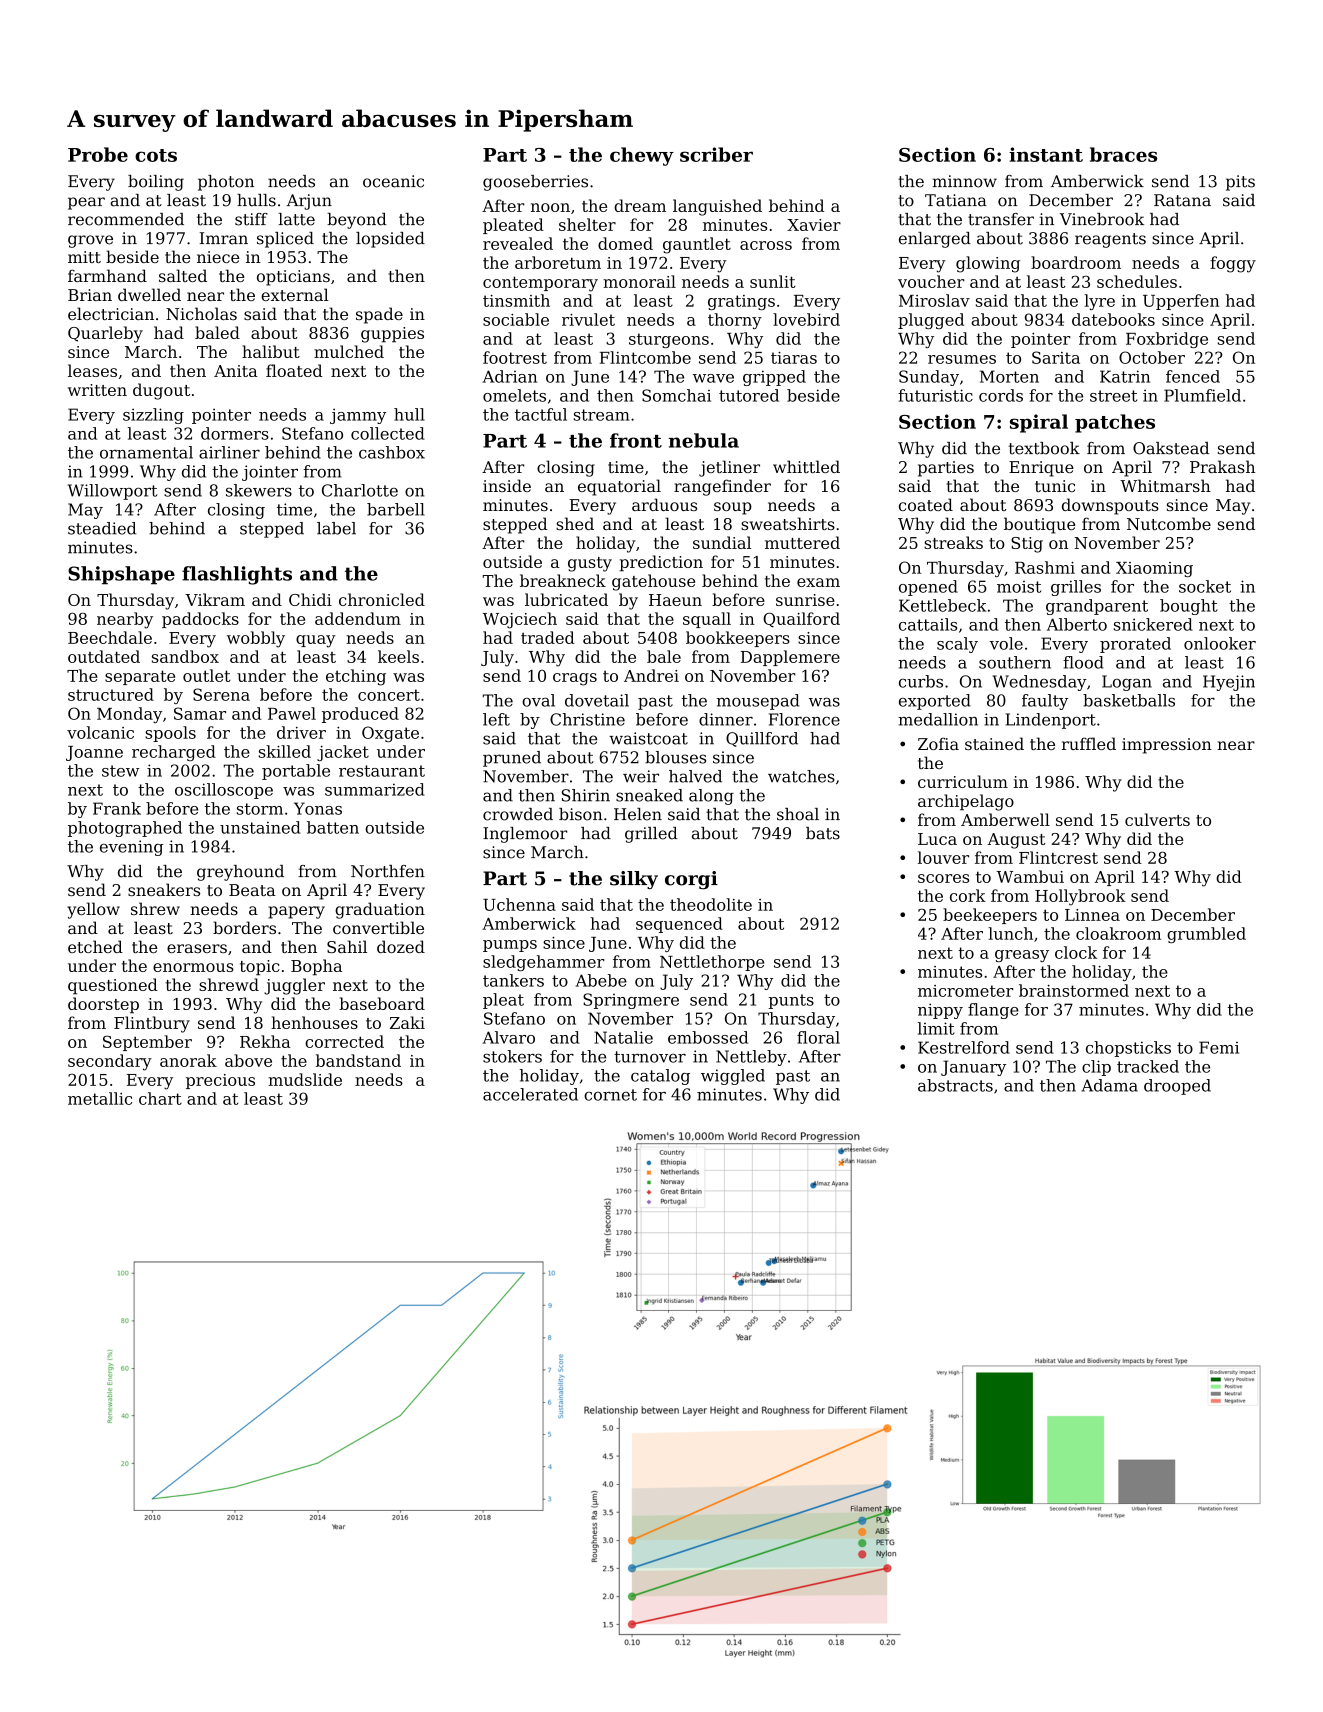 Image resolution: width=1323 pixels, height=1712 pixels. What do you see at coordinates (619, 487) in the document?
I see `equatorial` at bounding box center [619, 487].
